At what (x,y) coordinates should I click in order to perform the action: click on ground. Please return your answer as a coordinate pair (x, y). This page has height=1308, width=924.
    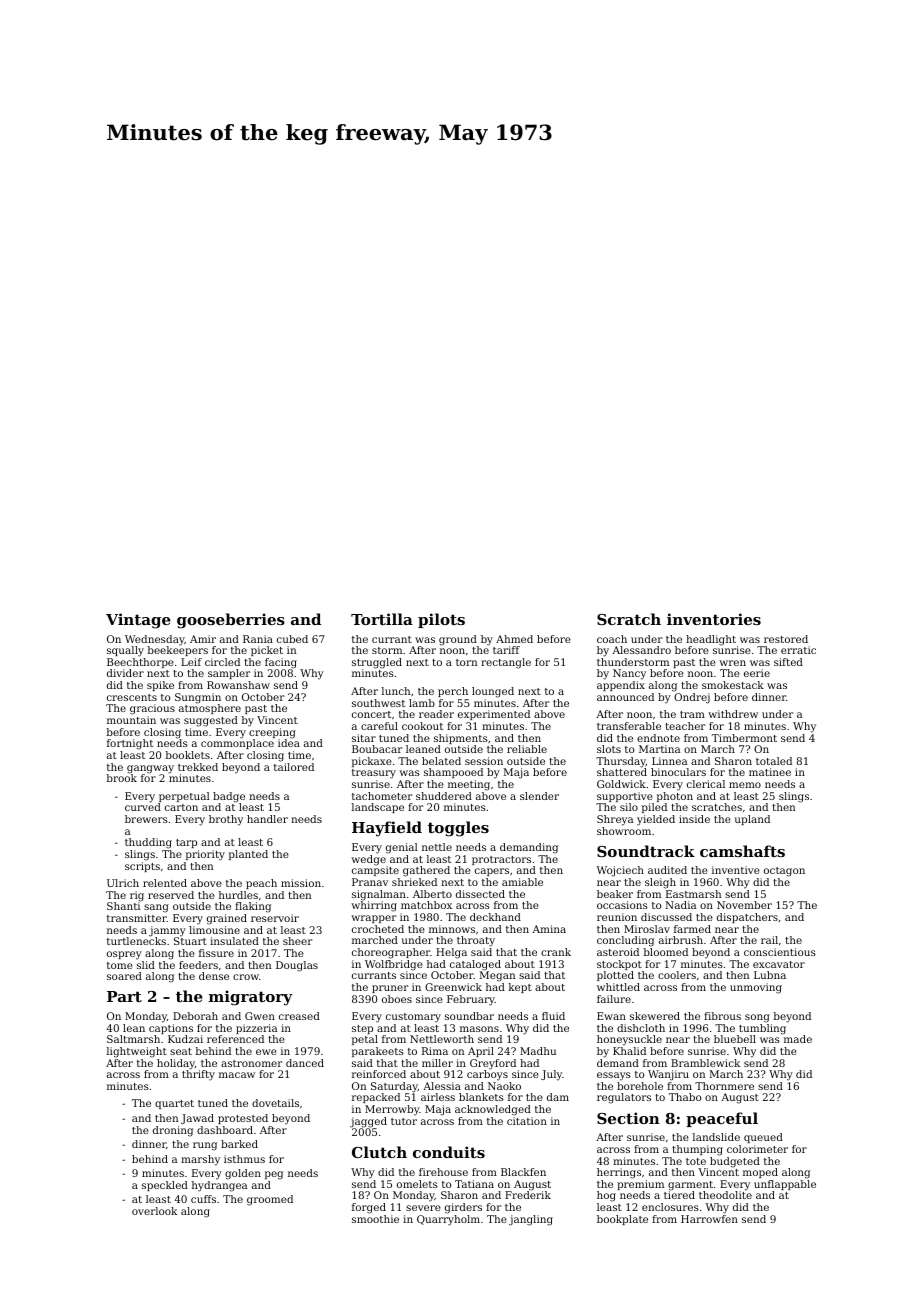
    Looking at the image, I should click on (458, 640).
